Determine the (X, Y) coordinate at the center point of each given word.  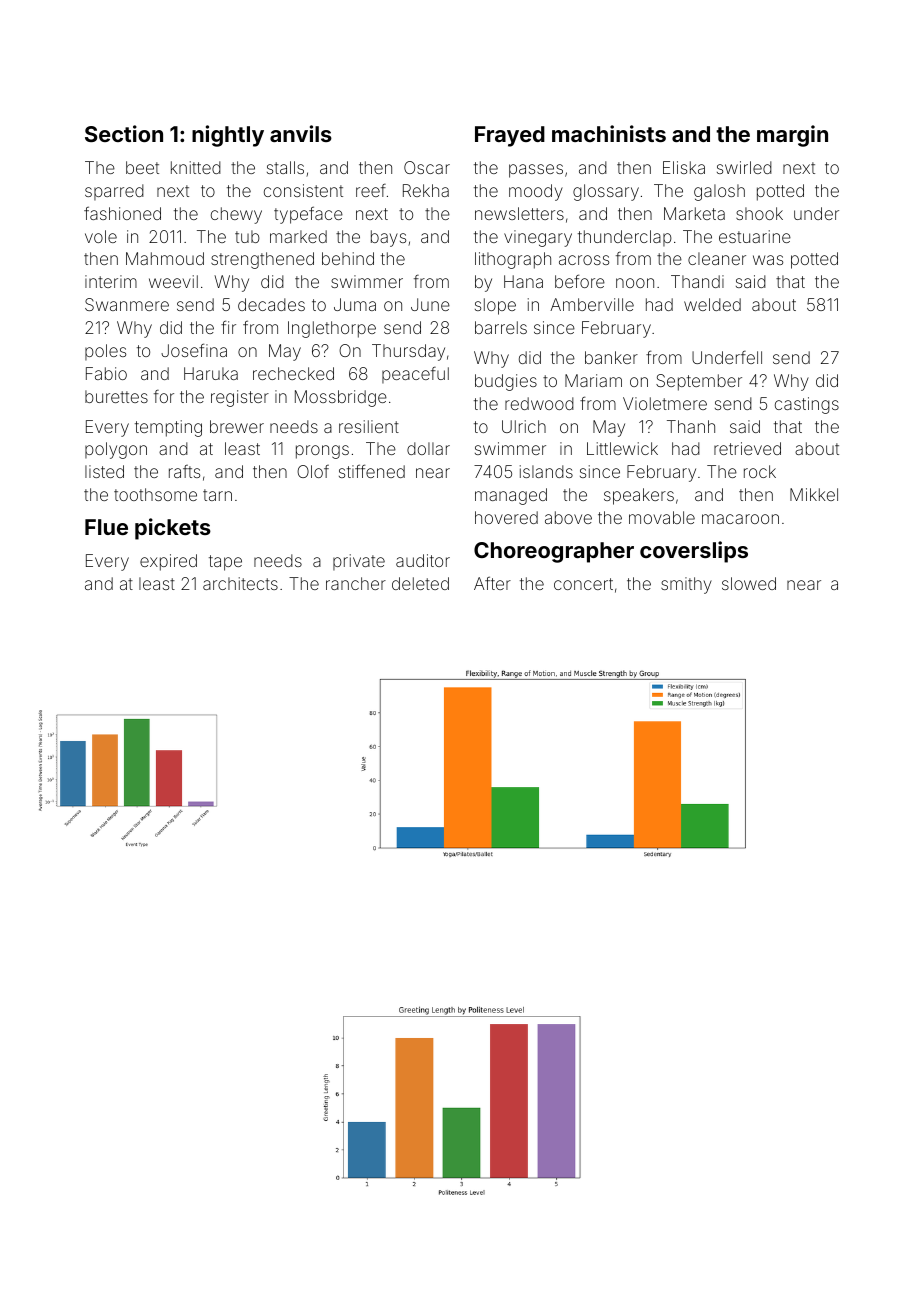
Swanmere (127, 304)
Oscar (427, 167)
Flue (106, 527)
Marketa (694, 213)
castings (807, 405)
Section (124, 133)
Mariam (593, 380)
